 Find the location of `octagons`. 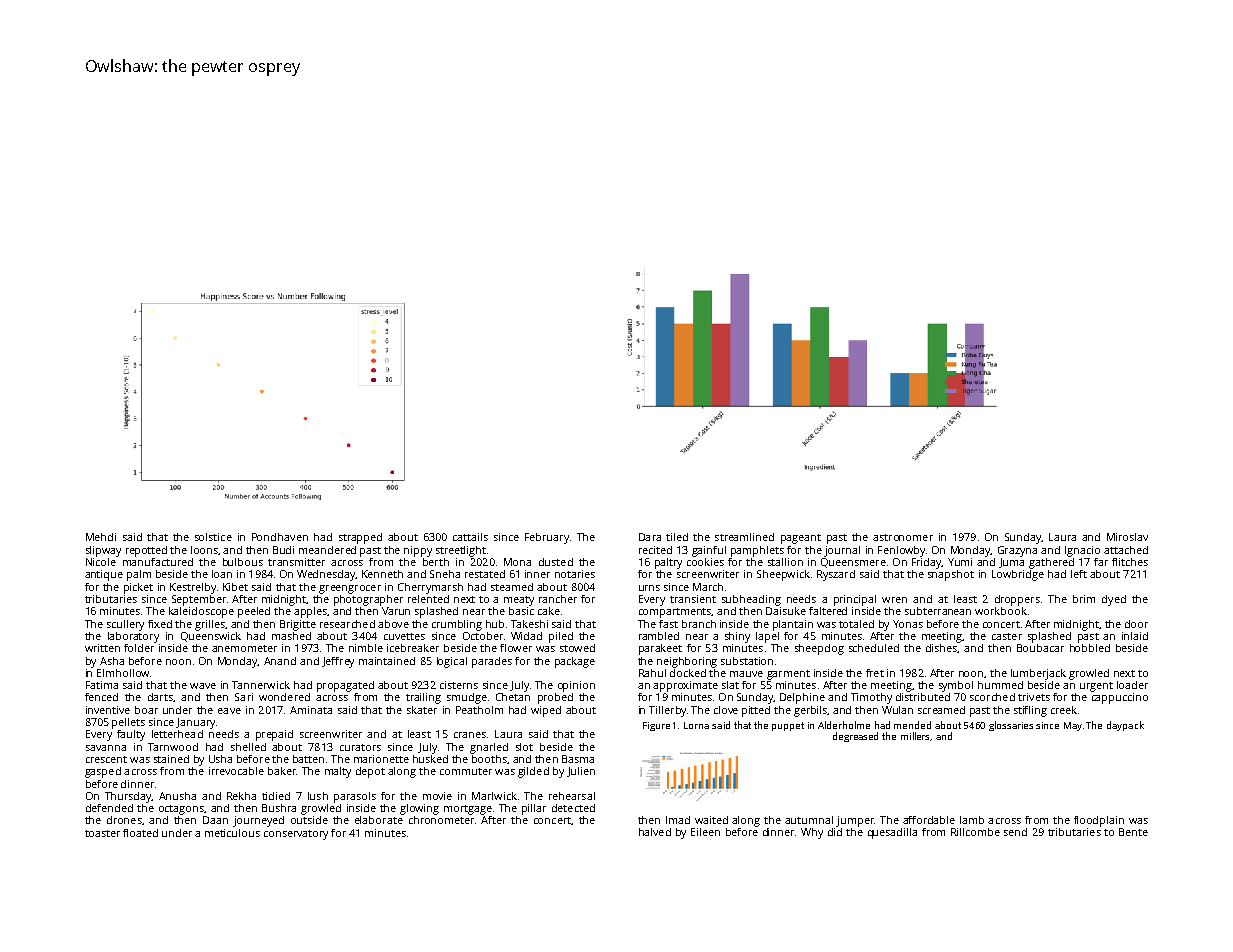

octagons is located at coordinates (181, 810).
